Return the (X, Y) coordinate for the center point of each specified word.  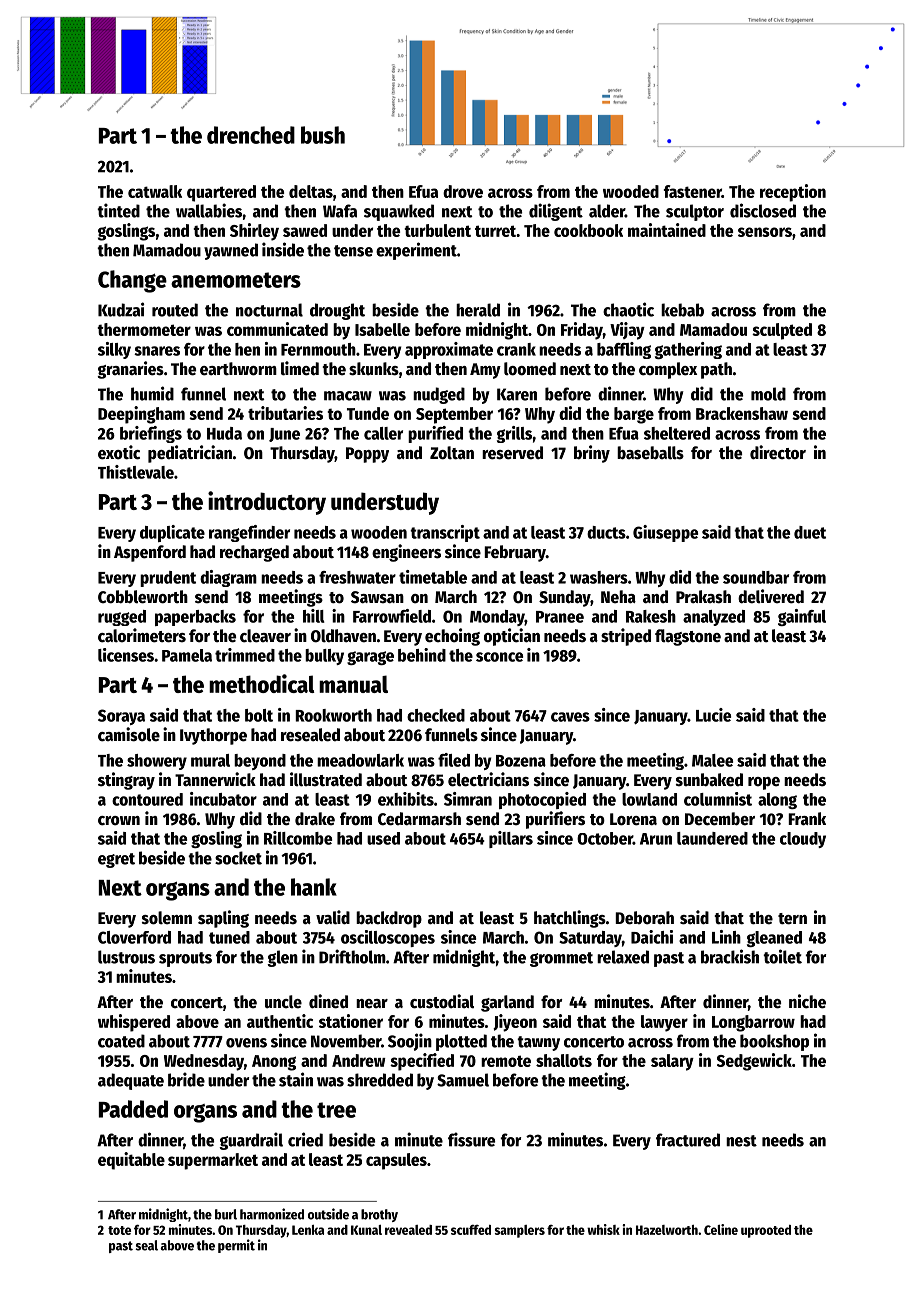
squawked (399, 212)
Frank (807, 819)
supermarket (213, 1161)
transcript (445, 533)
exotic (119, 452)
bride (186, 1079)
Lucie (713, 715)
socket (238, 858)
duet (810, 532)
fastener (693, 191)
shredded (380, 1080)
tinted (118, 210)
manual (353, 684)
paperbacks (195, 618)
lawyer (664, 1023)
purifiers (555, 820)
